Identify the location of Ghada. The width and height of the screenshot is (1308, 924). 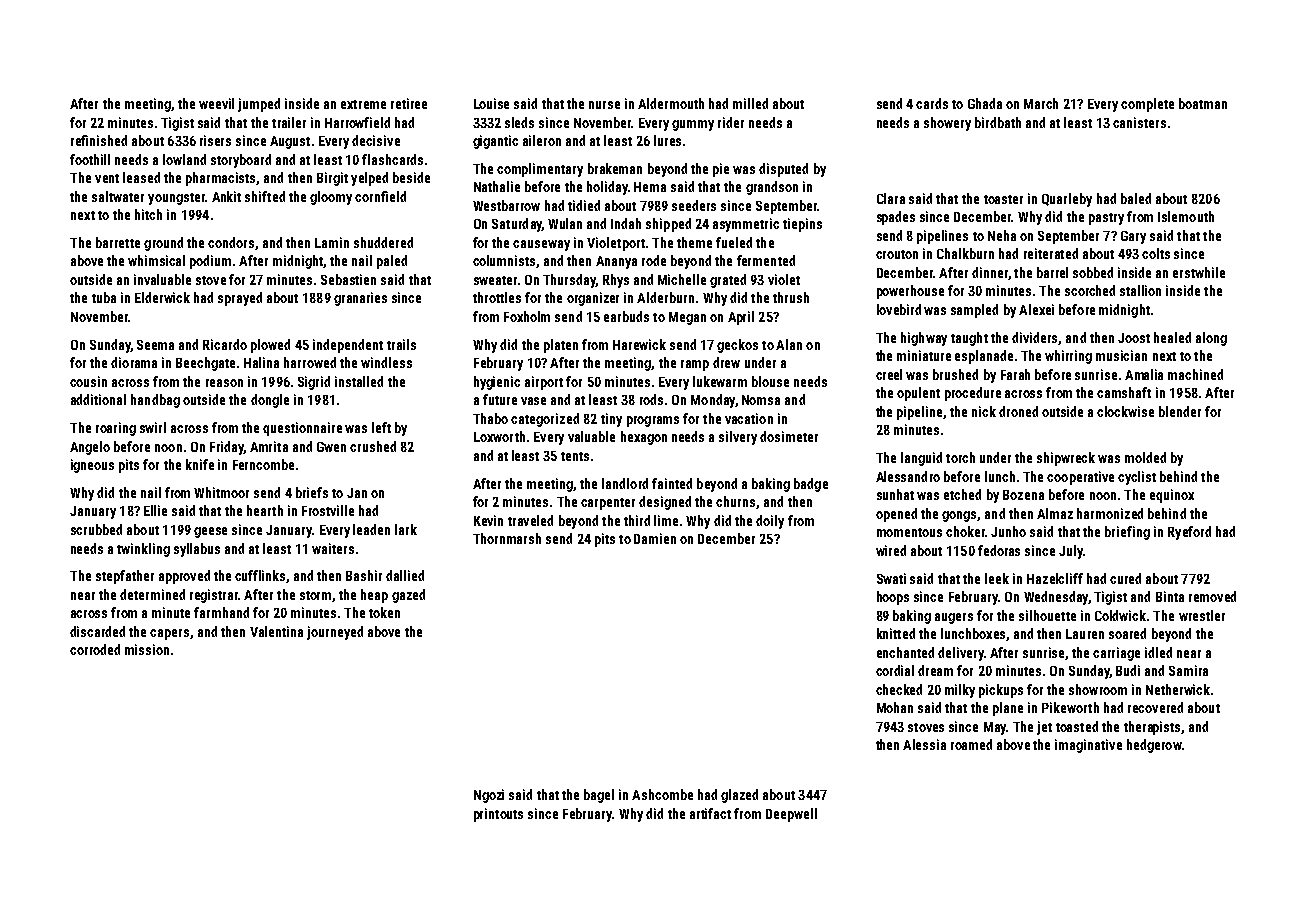
(985, 103).
